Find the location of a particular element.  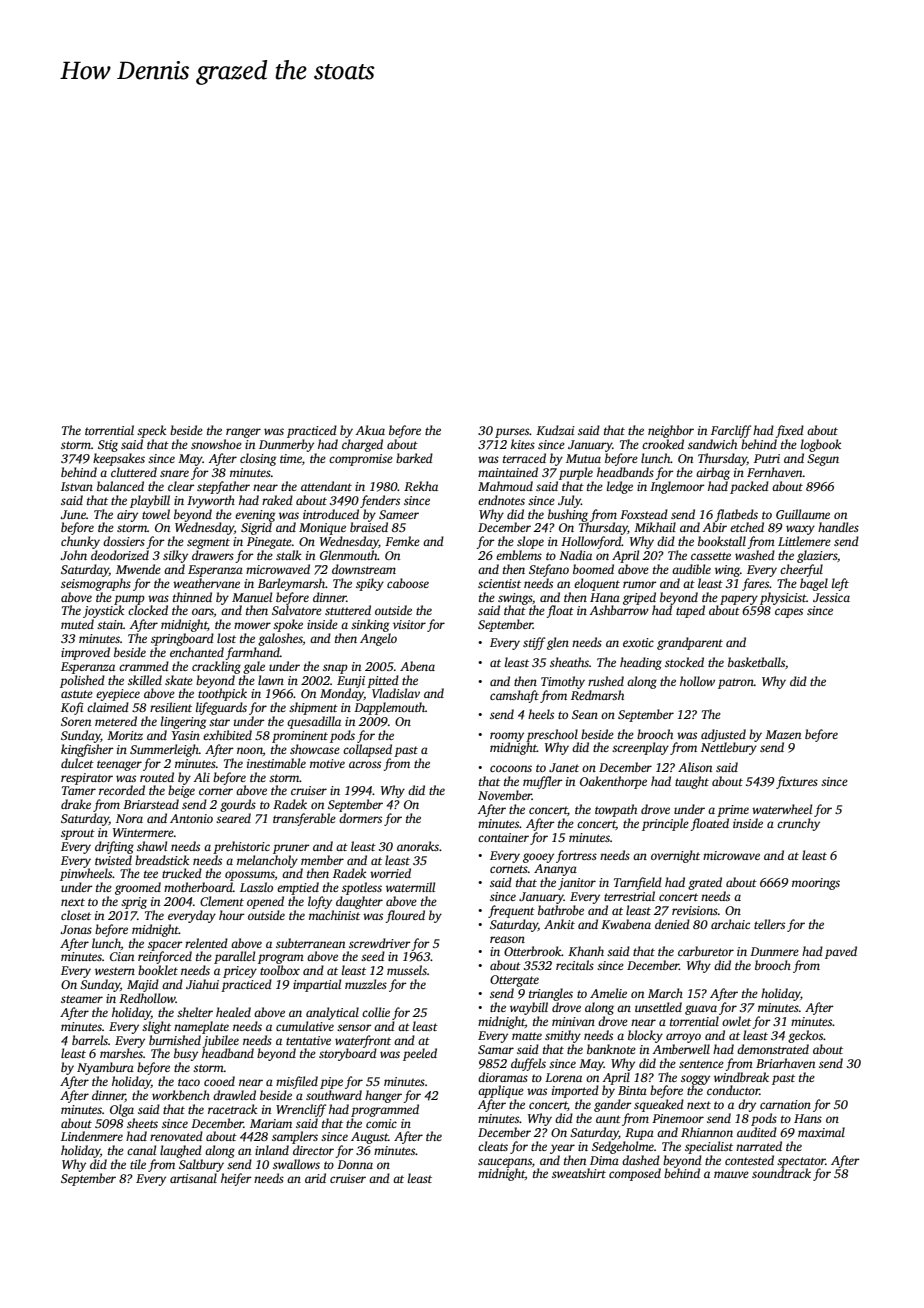

rumor is located at coordinates (640, 584).
